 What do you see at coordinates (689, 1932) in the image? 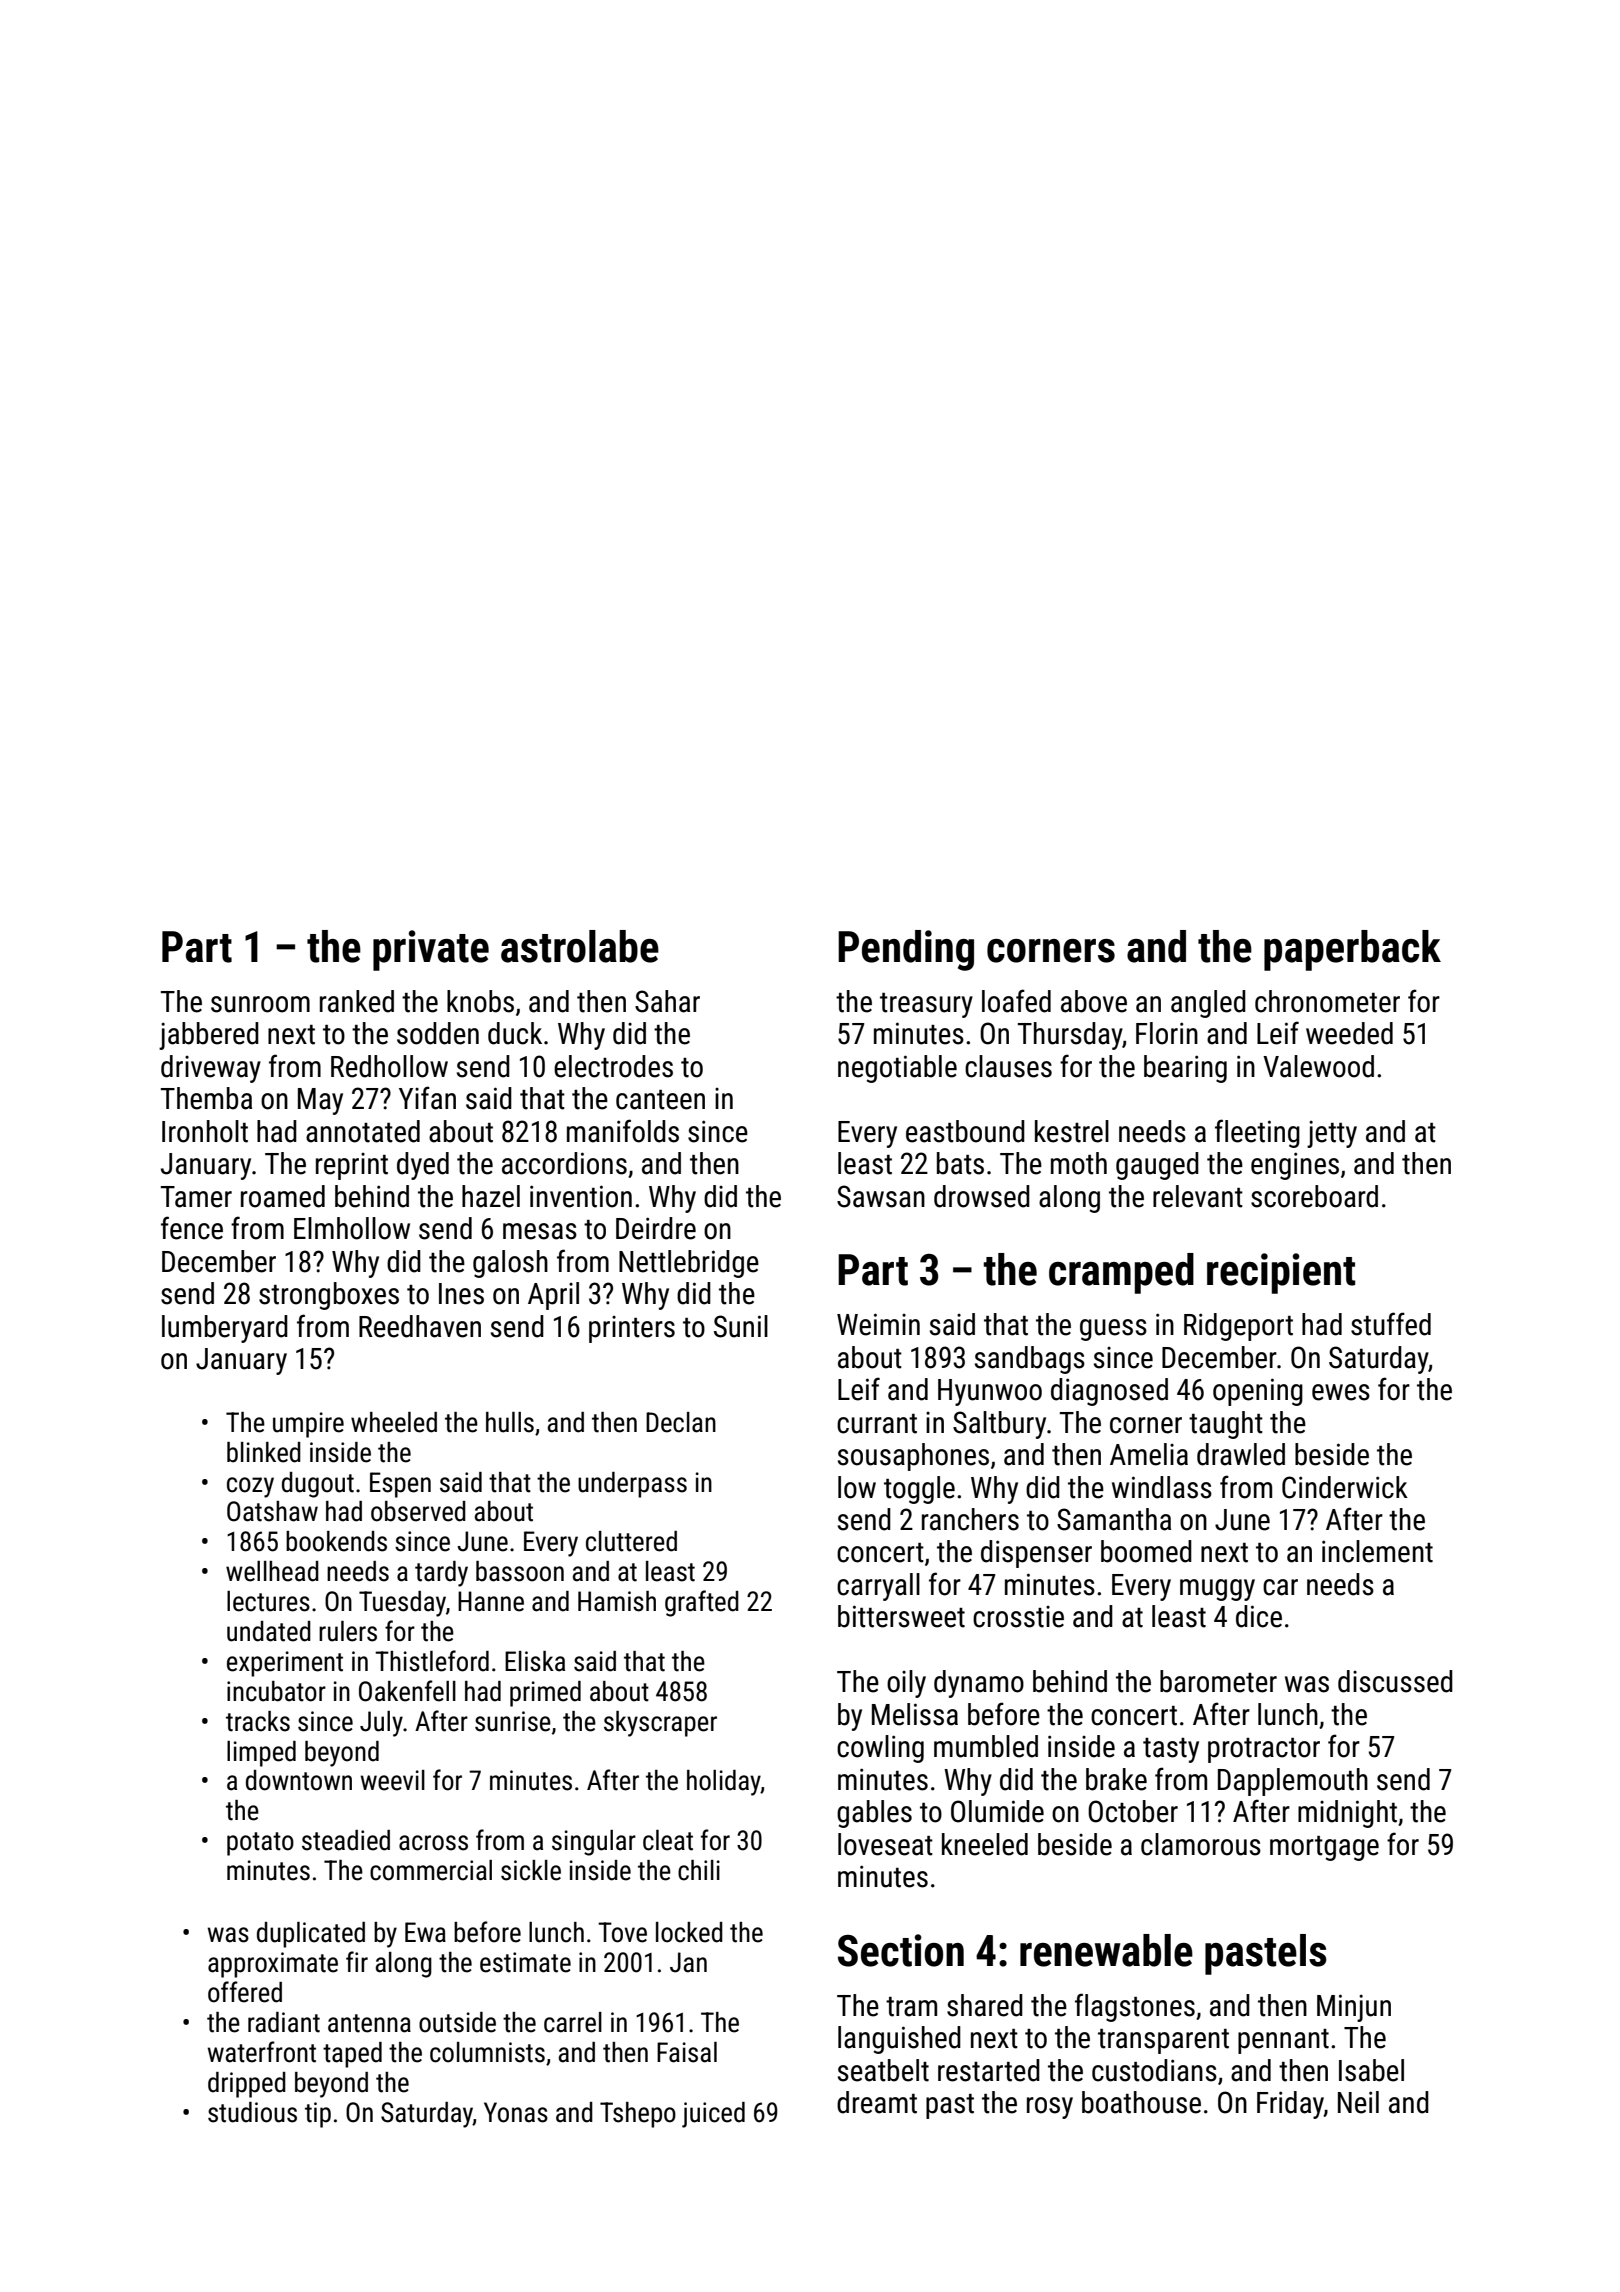
I see `locked` at bounding box center [689, 1932].
